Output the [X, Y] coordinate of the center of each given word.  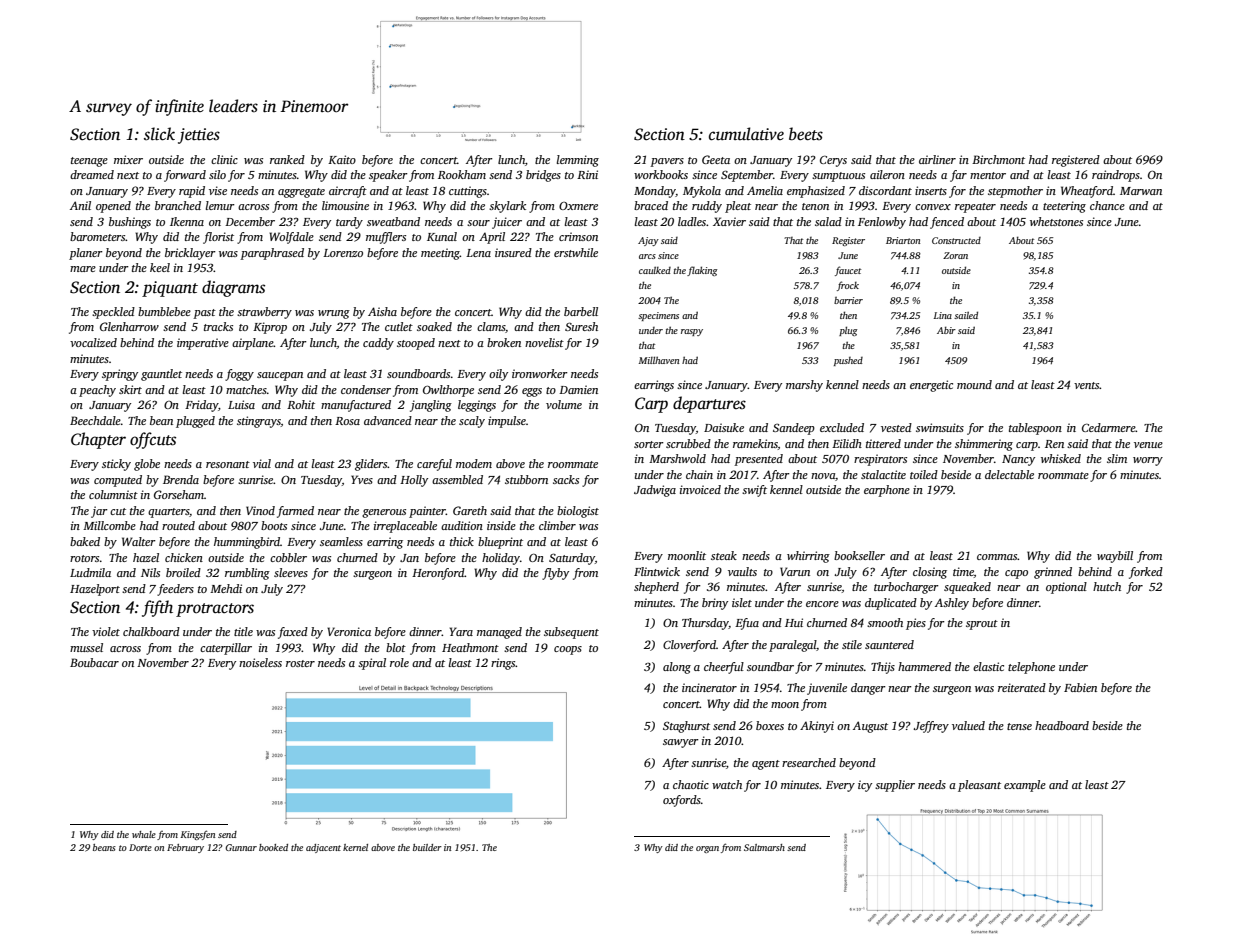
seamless [341, 541]
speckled [113, 313]
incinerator [709, 687]
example [1025, 786]
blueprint [500, 543]
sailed [966, 315]
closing [930, 573]
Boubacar [94, 662]
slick [159, 134]
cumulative [746, 134]
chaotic [691, 784]
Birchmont [998, 159]
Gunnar [241, 847]
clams [491, 326]
